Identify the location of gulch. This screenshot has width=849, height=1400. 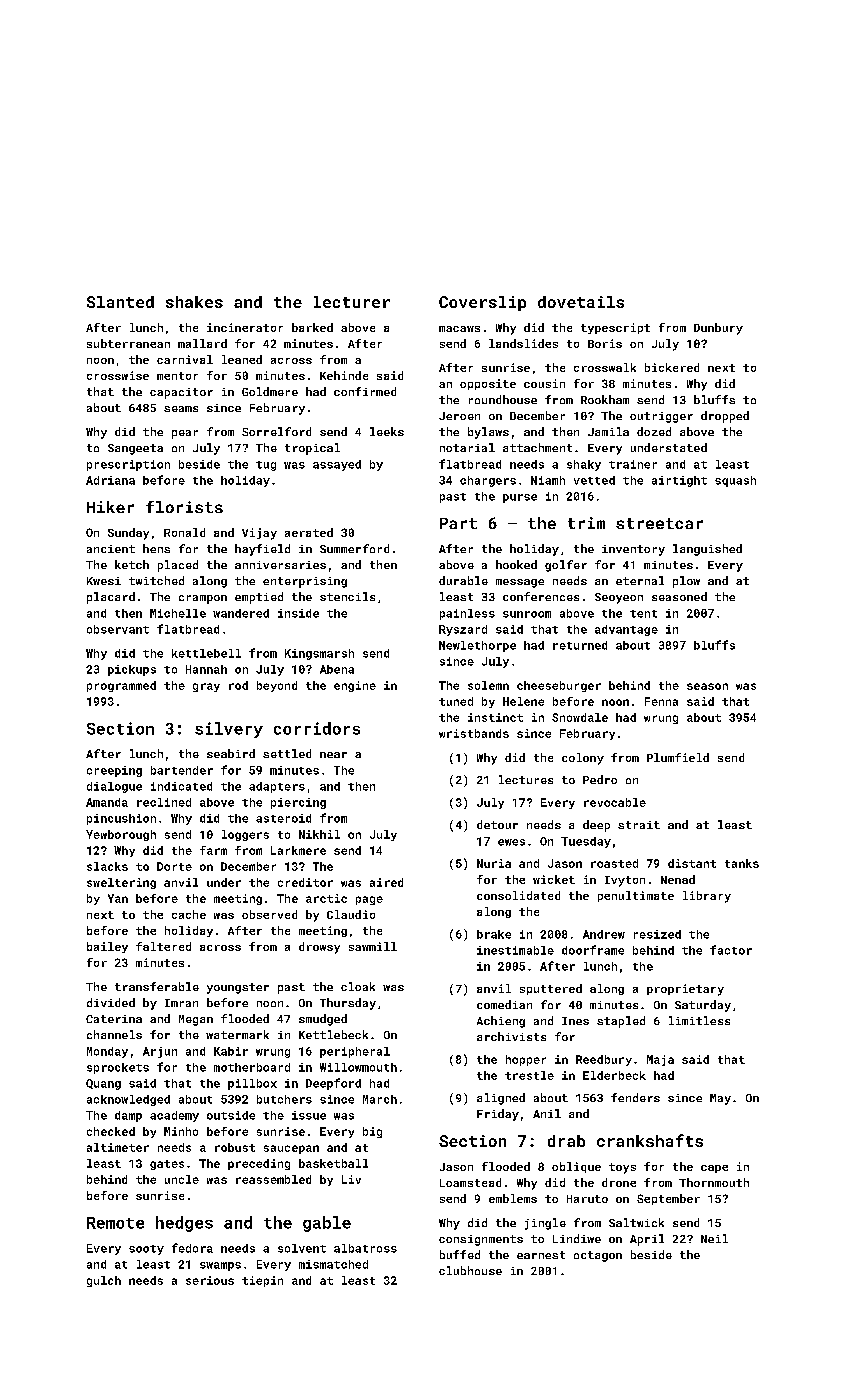
(104, 1281).
